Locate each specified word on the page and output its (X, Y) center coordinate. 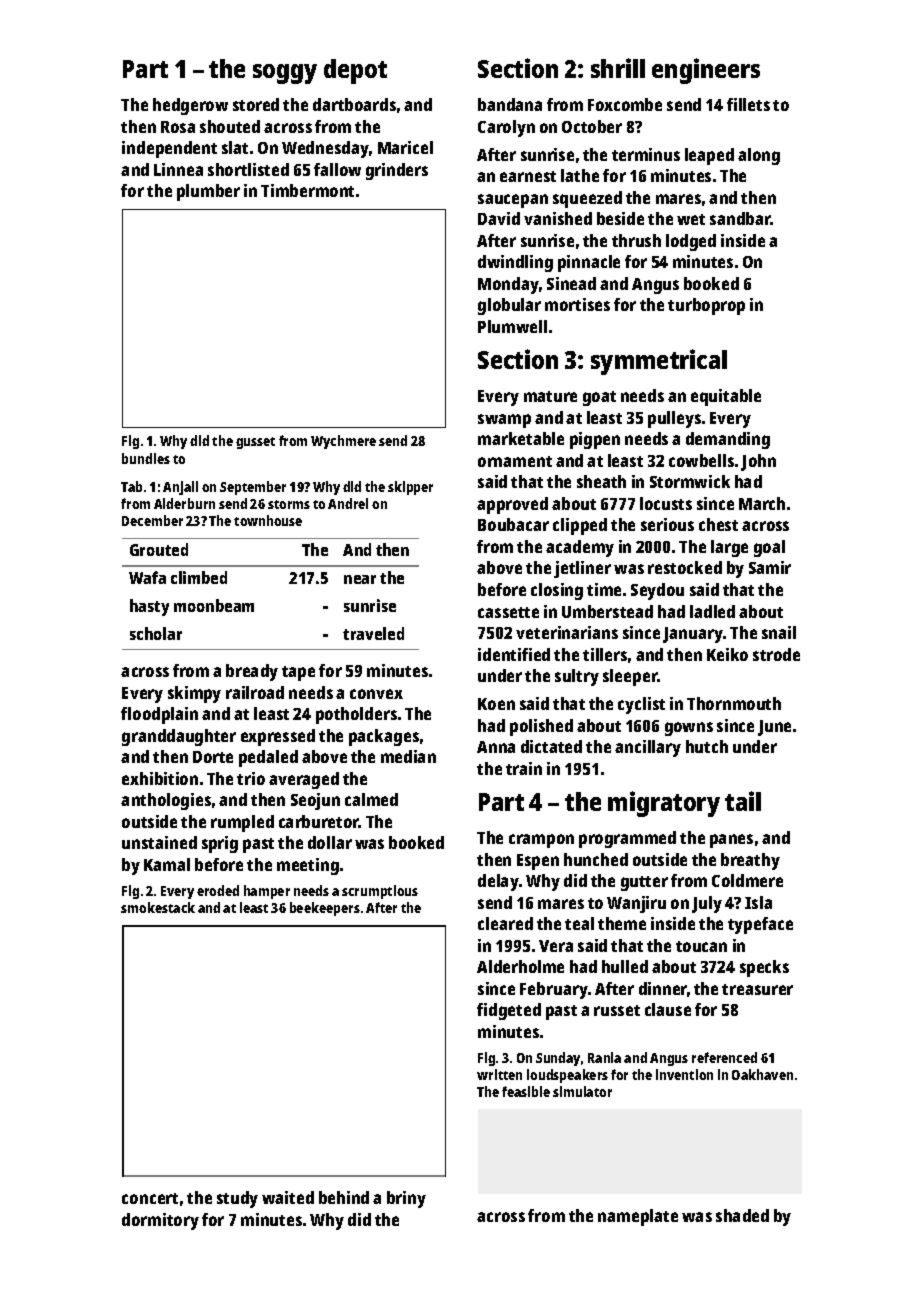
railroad (255, 692)
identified (514, 654)
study (237, 1199)
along (759, 156)
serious (667, 524)
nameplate (638, 1217)
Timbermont (307, 190)
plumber (208, 192)
